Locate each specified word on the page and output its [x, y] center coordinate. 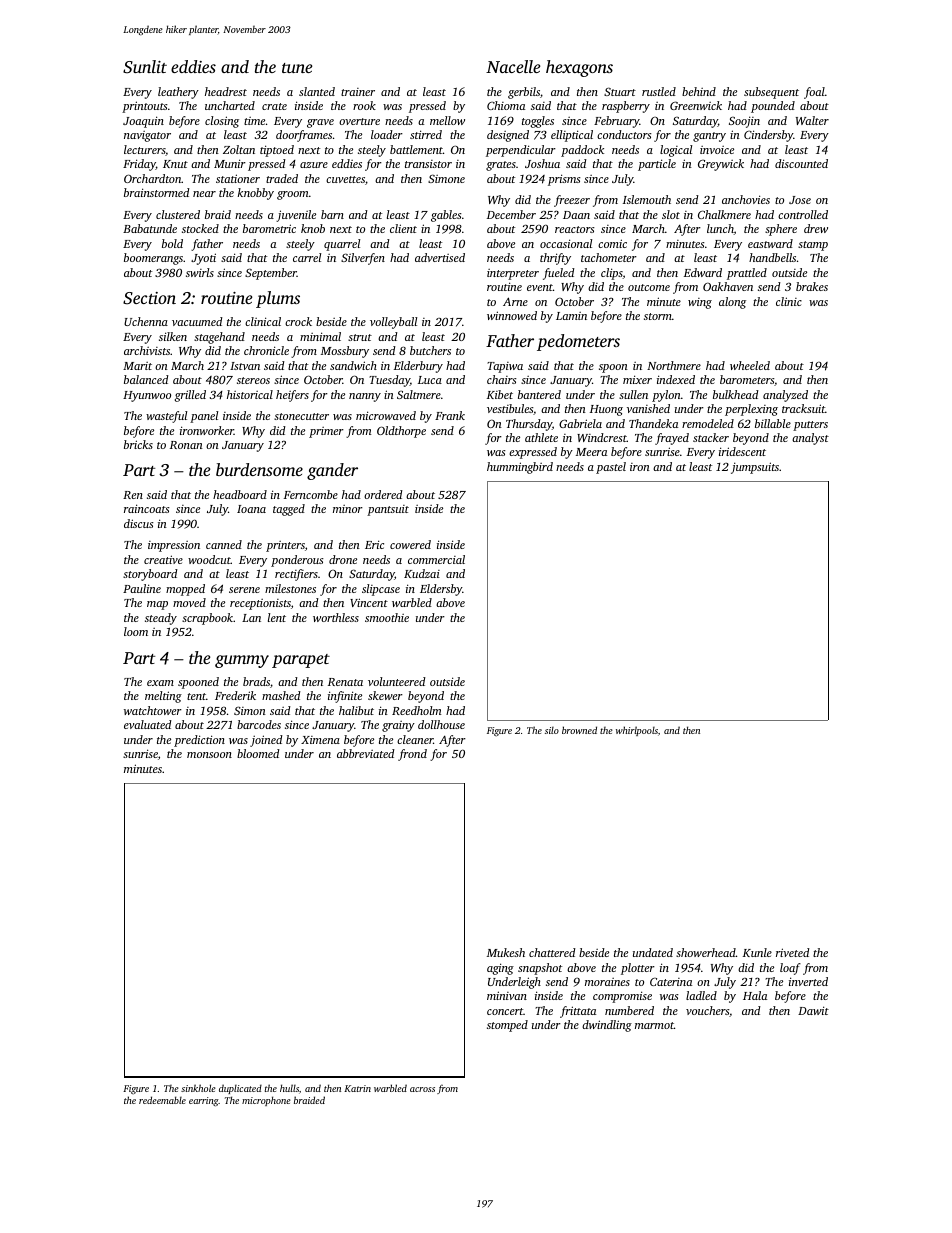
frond [412, 755]
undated [653, 952]
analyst [810, 439]
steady [161, 619]
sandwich [353, 365]
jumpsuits [755, 468]
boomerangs [153, 259]
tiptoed [277, 151]
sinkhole [198, 1088]
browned [579, 730]
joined [266, 741]
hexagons [579, 68]
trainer [358, 92]
